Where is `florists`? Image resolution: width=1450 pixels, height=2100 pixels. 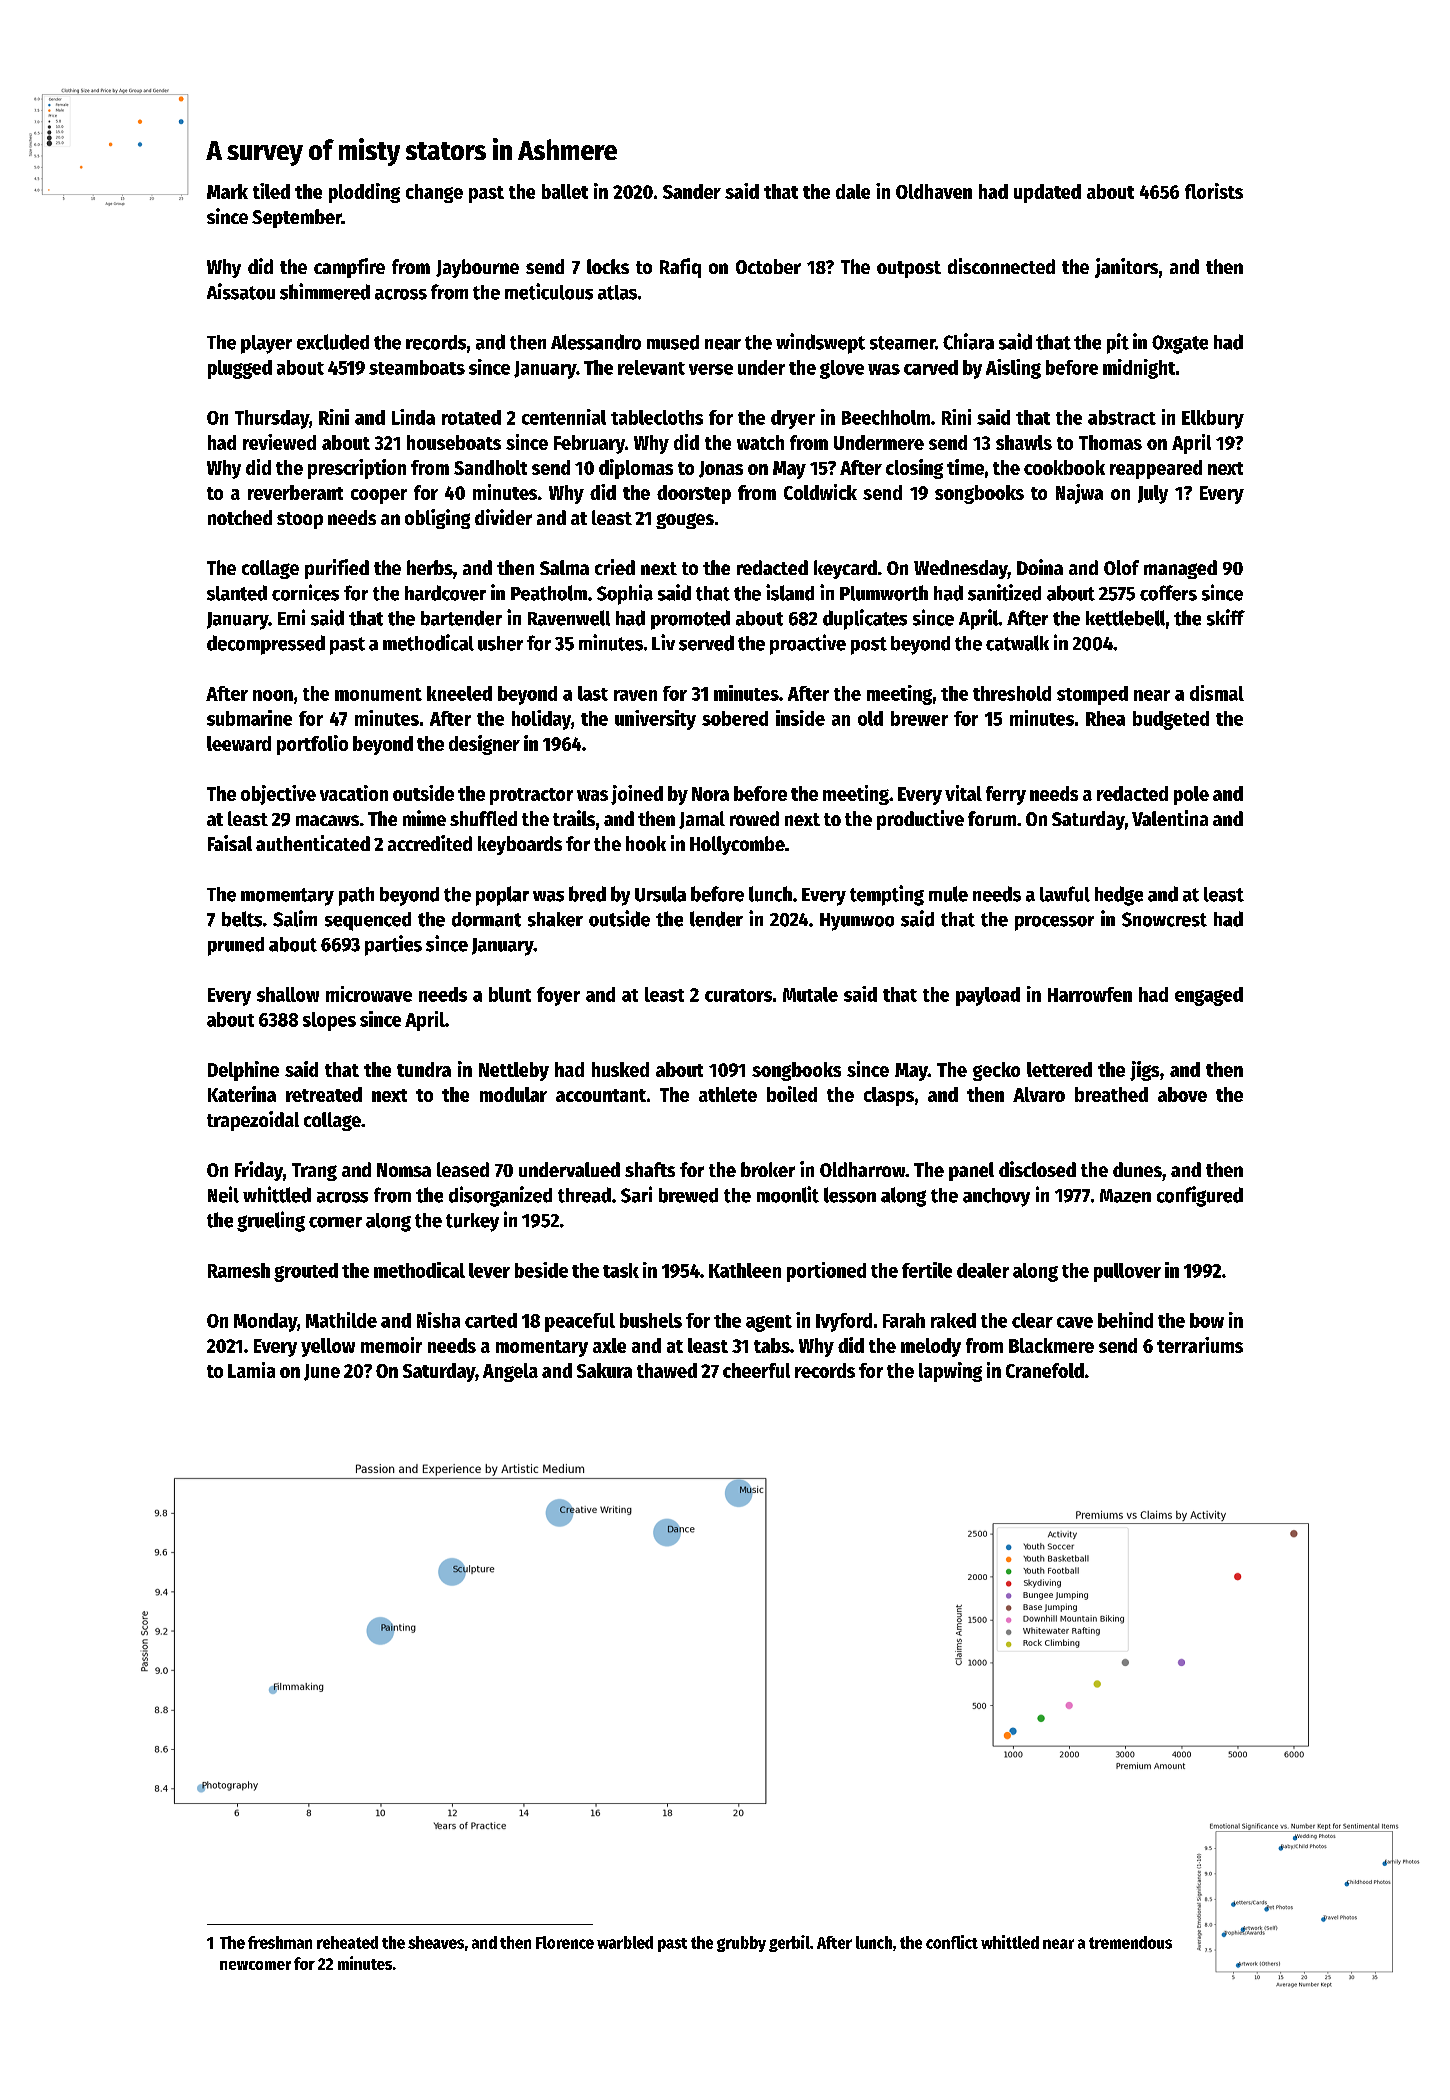 florists is located at coordinates (1214, 191).
